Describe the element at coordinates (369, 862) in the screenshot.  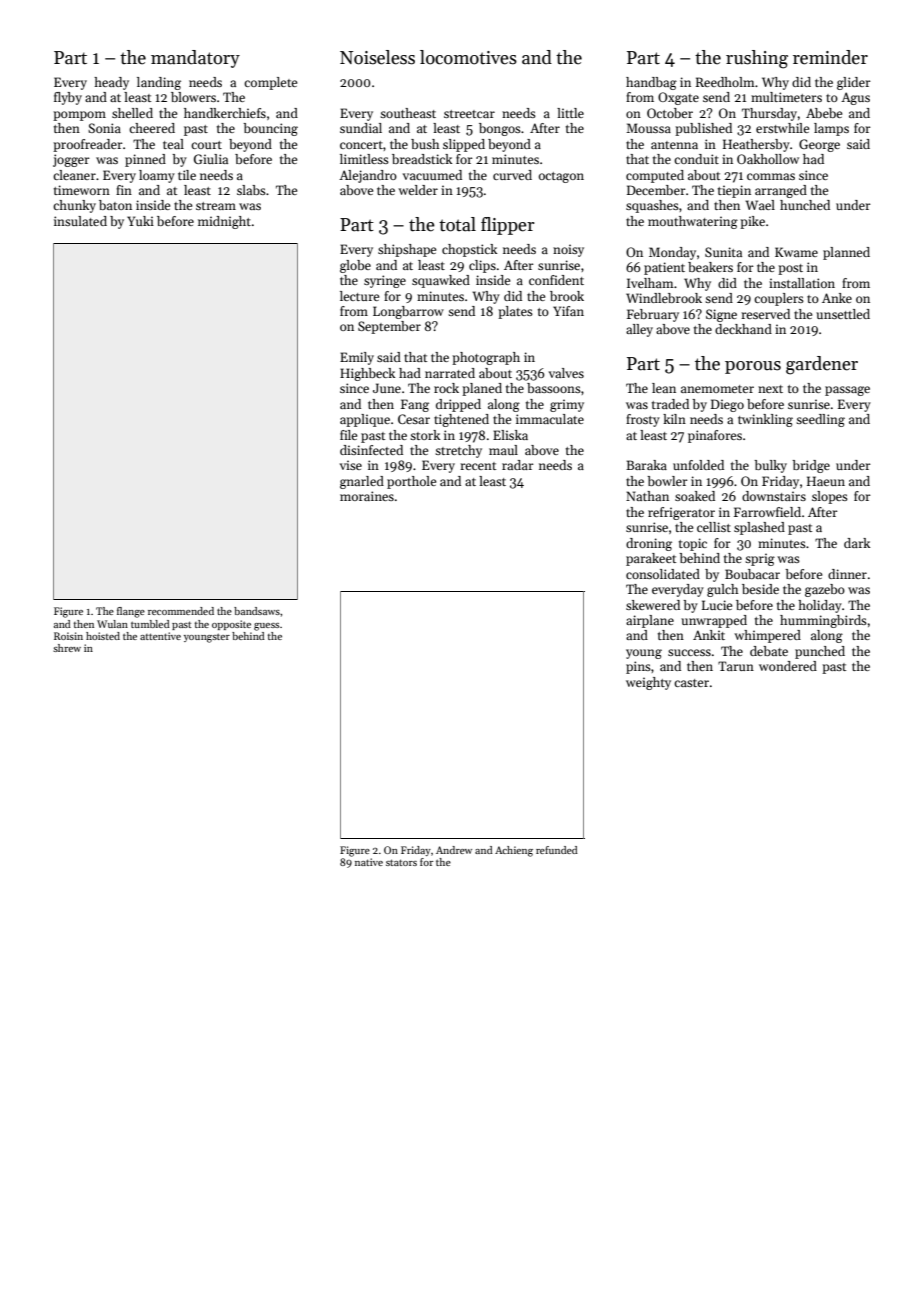
I see `native` at that location.
